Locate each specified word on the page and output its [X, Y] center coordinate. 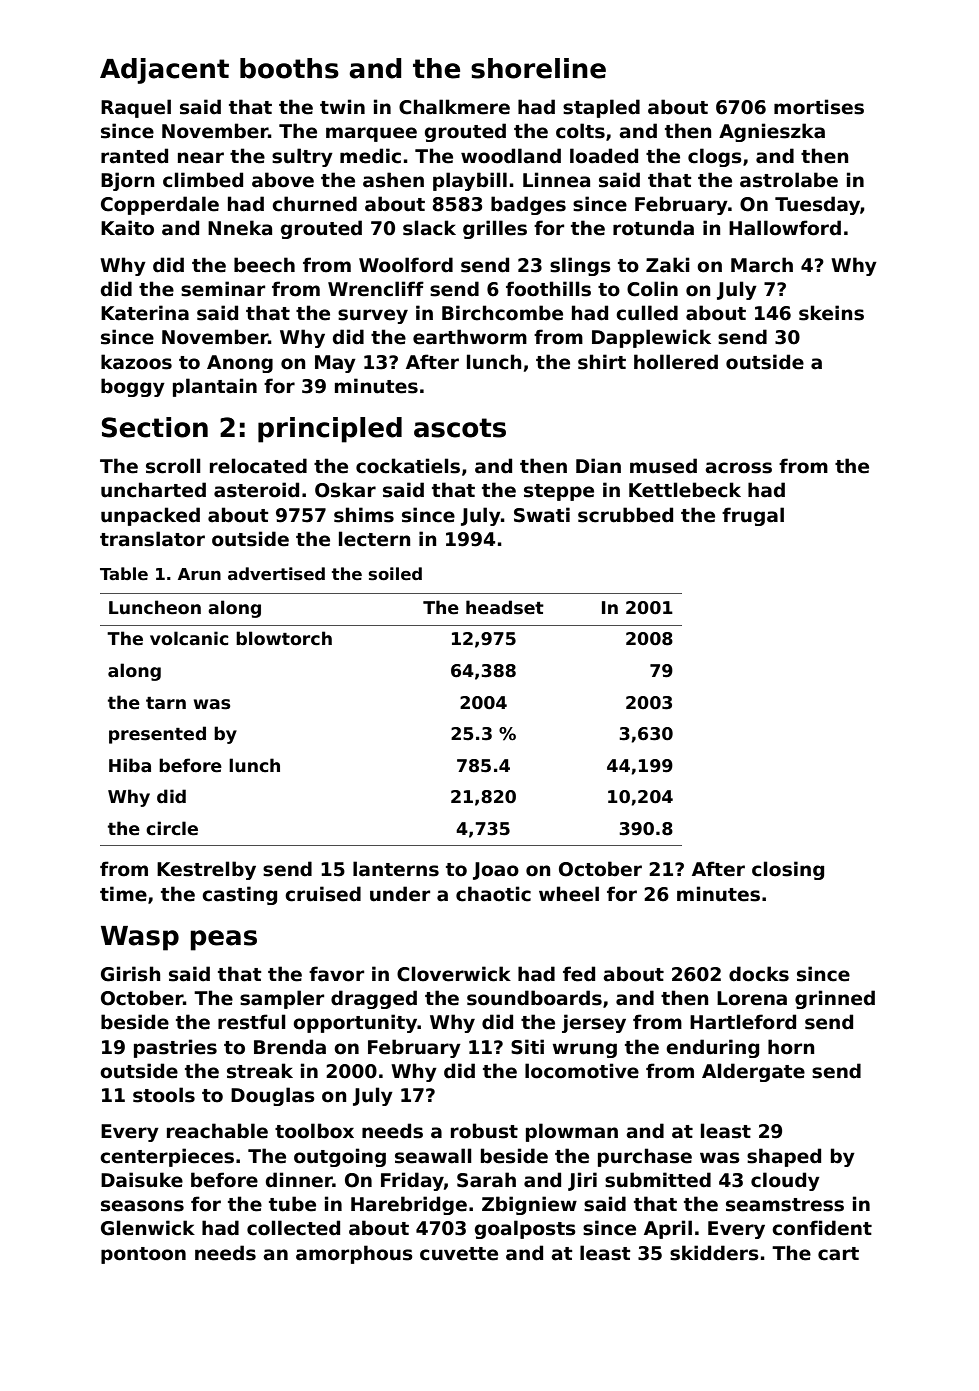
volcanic [189, 638]
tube [292, 1204]
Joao [496, 871]
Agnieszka [772, 132]
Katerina [145, 313]
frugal [753, 516]
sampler [282, 999]
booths [289, 68]
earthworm [470, 337]
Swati [542, 515]
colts [580, 131]
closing [788, 870]
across [738, 468]
